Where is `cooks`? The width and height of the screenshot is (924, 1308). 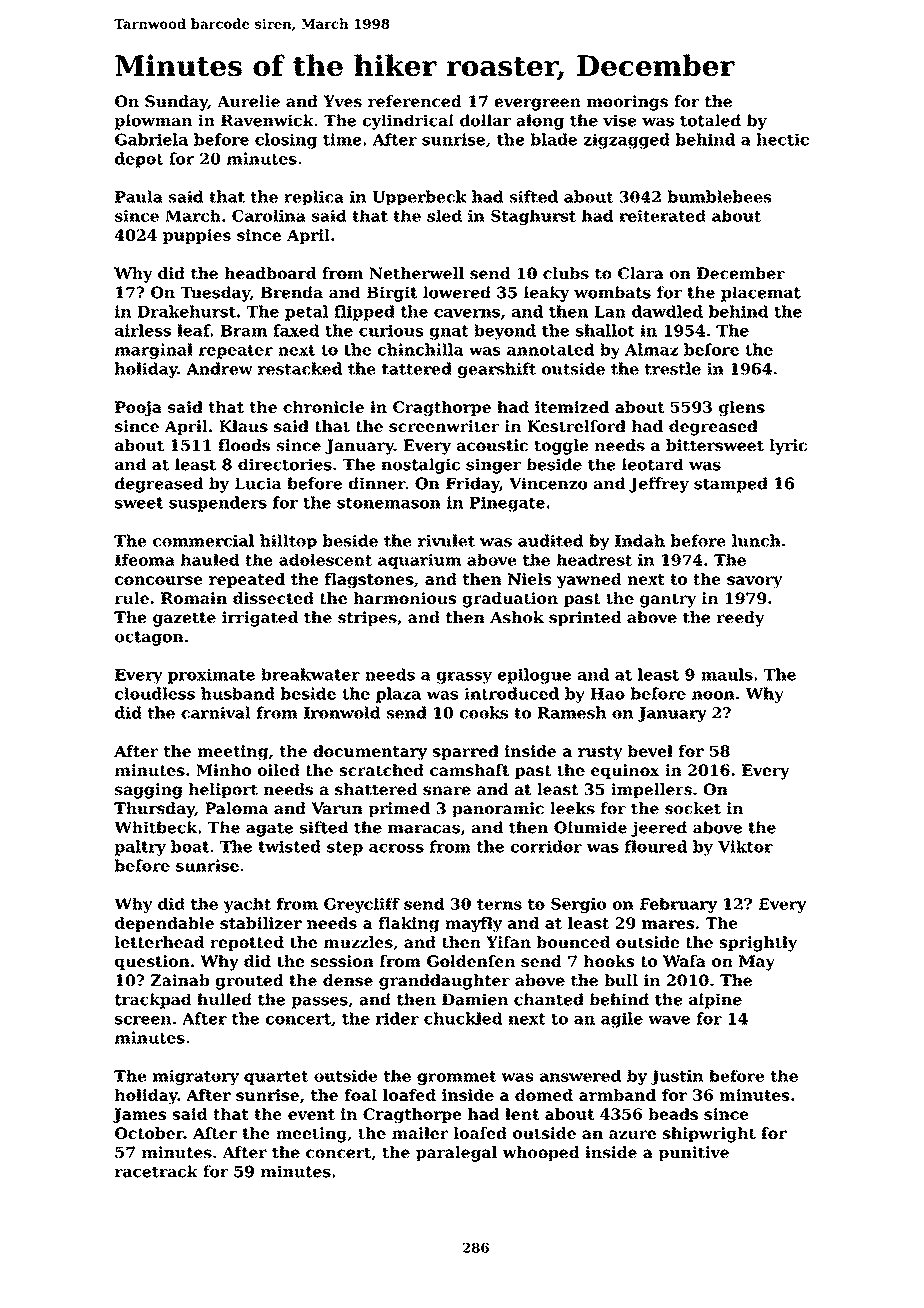 cooks is located at coordinates (484, 712).
